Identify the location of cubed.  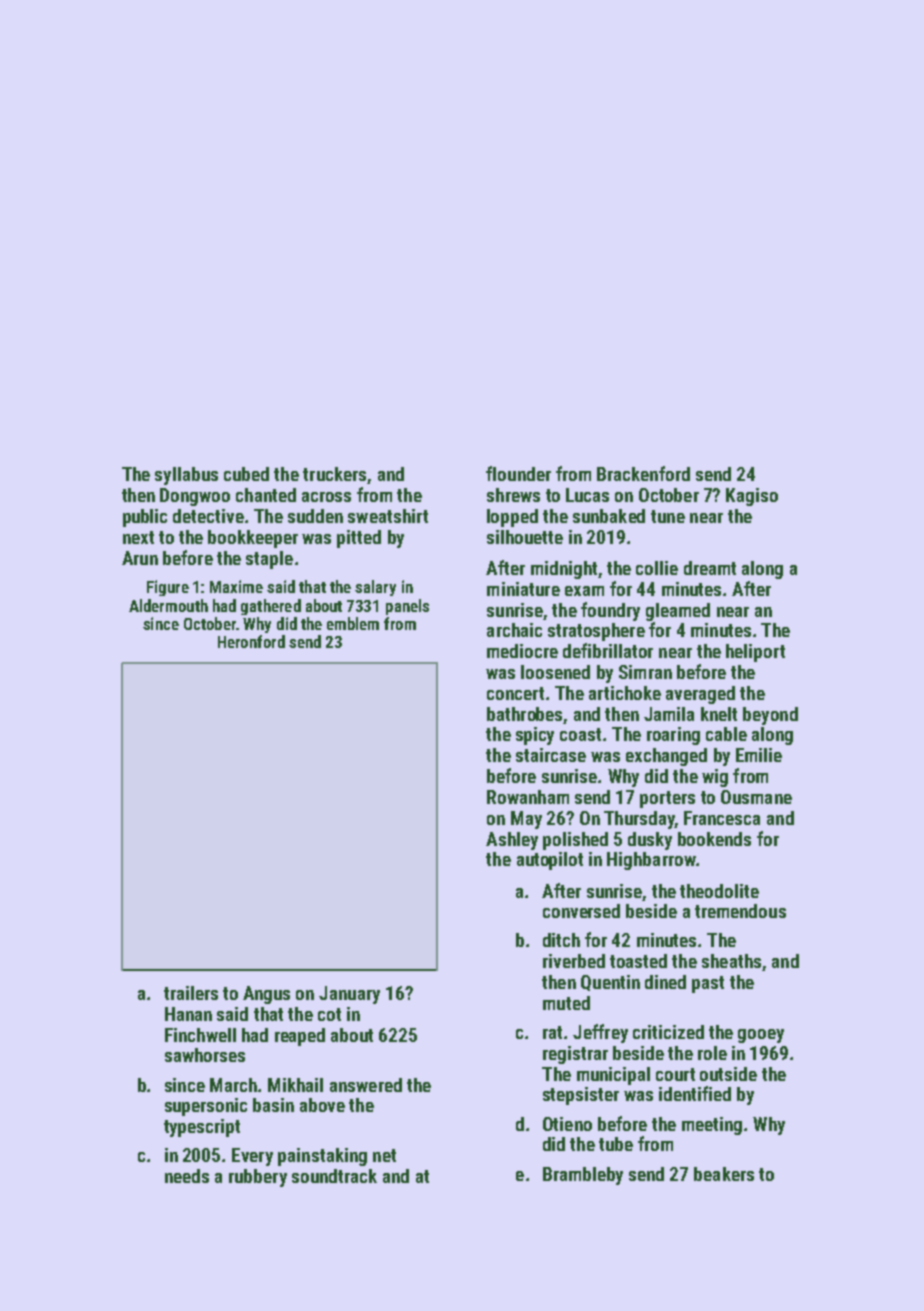
(246, 474).
